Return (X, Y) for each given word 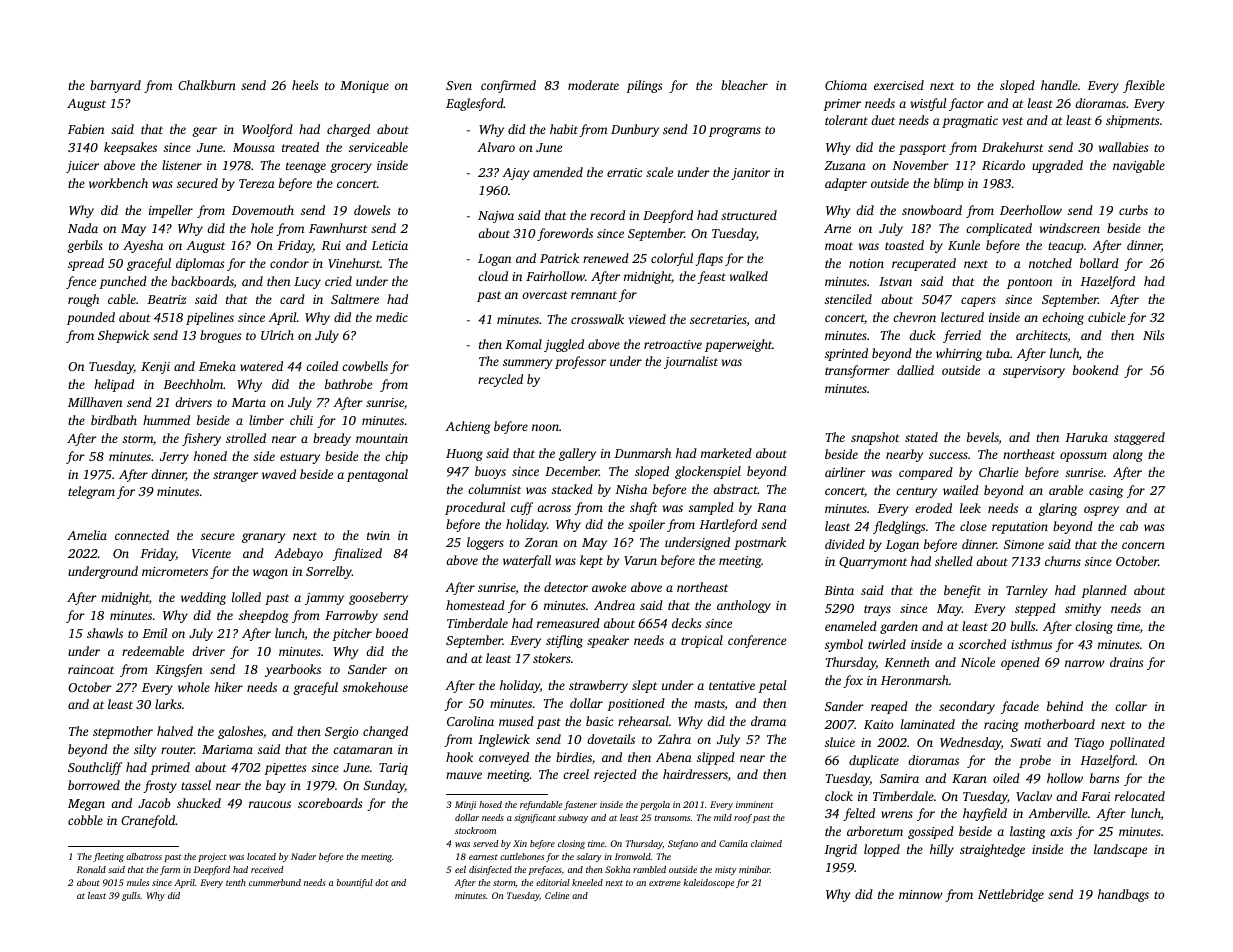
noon (545, 427)
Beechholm (193, 384)
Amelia (87, 535)
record (607, 215)
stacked (572, 489)
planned (1104, 591)
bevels (983, 437)
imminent (755, 804)
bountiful (355, 883)
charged (348, 130)
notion (866, 263)
